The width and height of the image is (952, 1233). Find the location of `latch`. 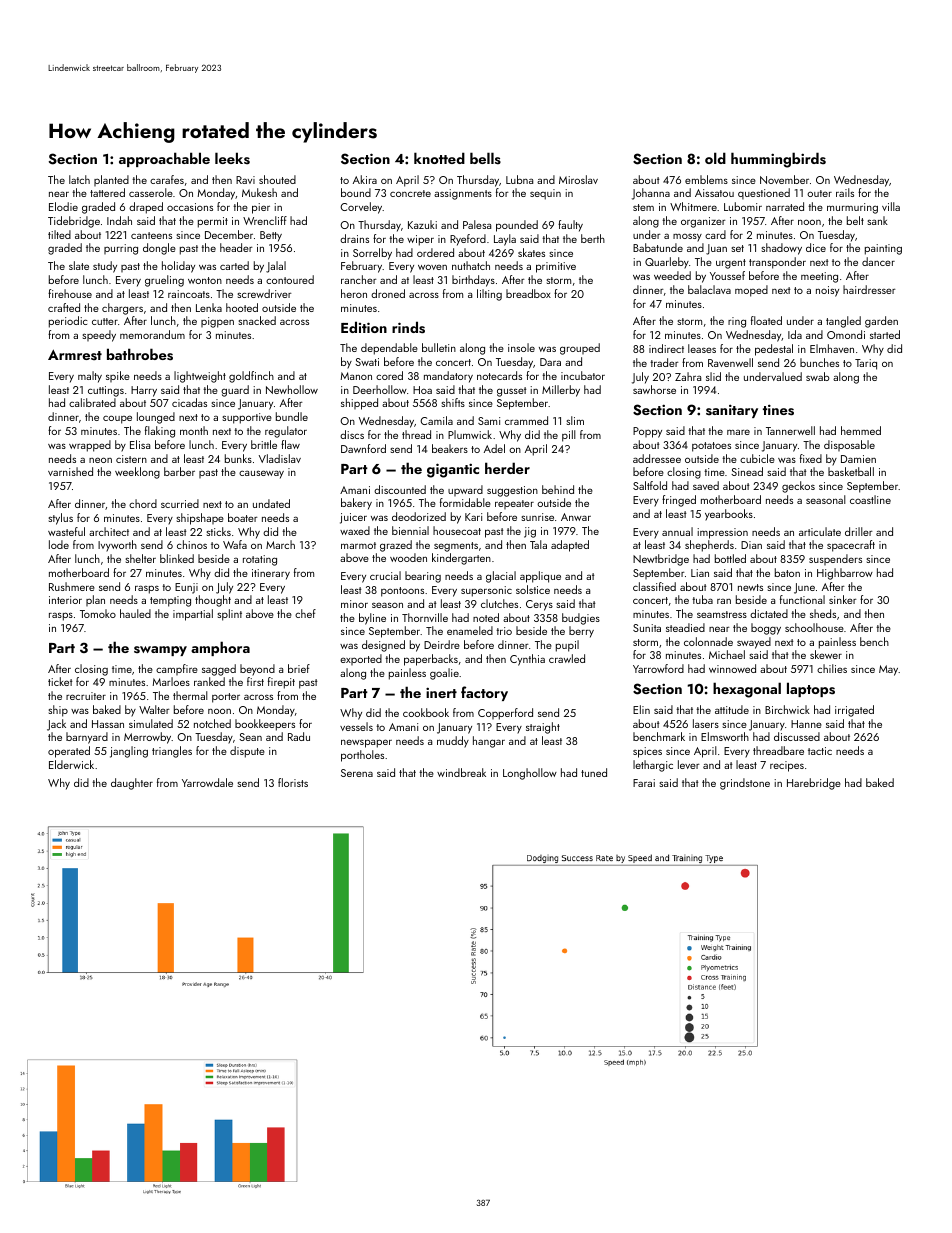

latch is located at coordinates (79, 179).
